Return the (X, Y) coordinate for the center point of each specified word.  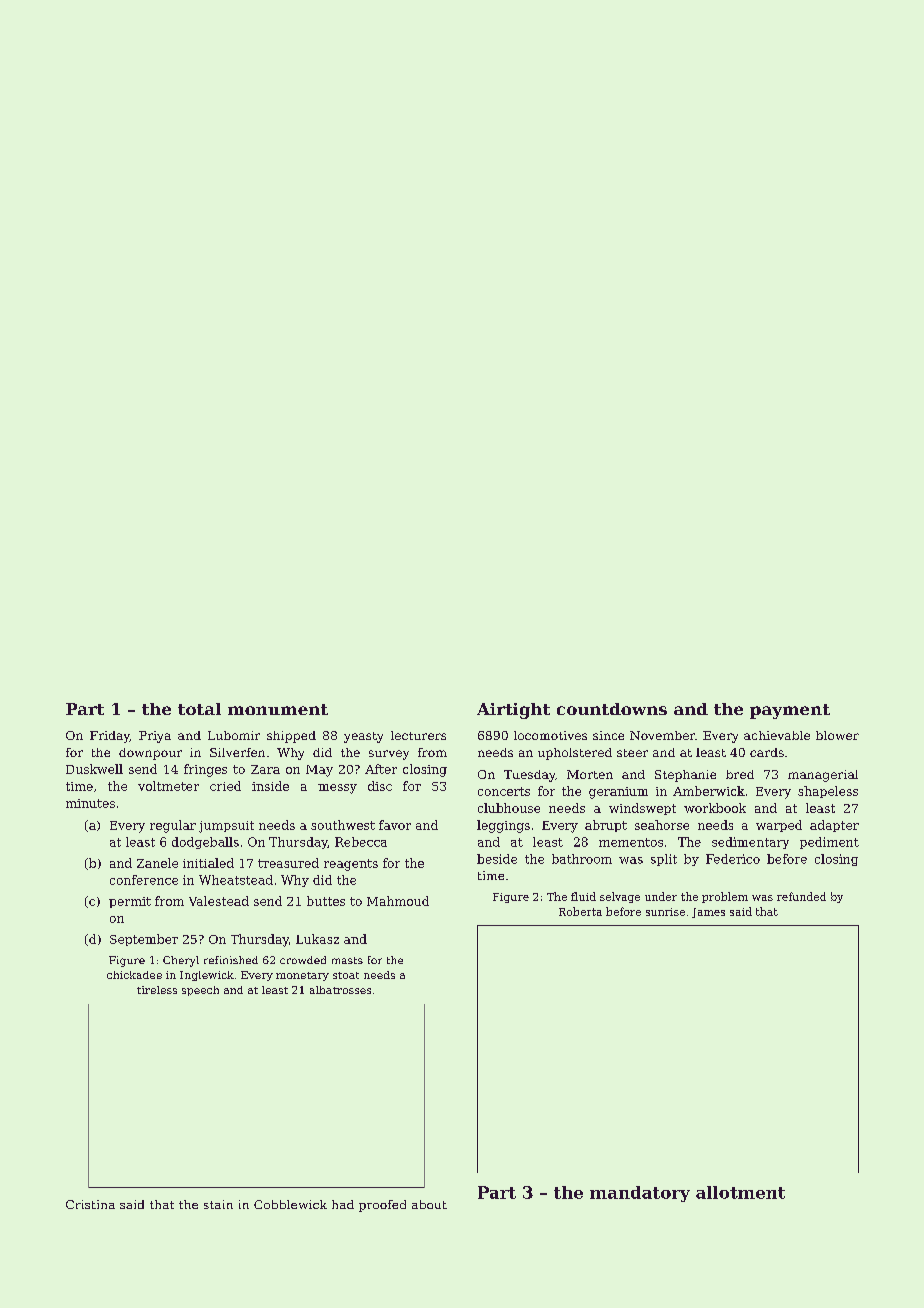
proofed (382, 1206)
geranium (618, 793)
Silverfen (237, 752)
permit (130, 902)
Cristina (90, 1204)
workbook (715, 808)
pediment (829, 843)
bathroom (582, 859)
